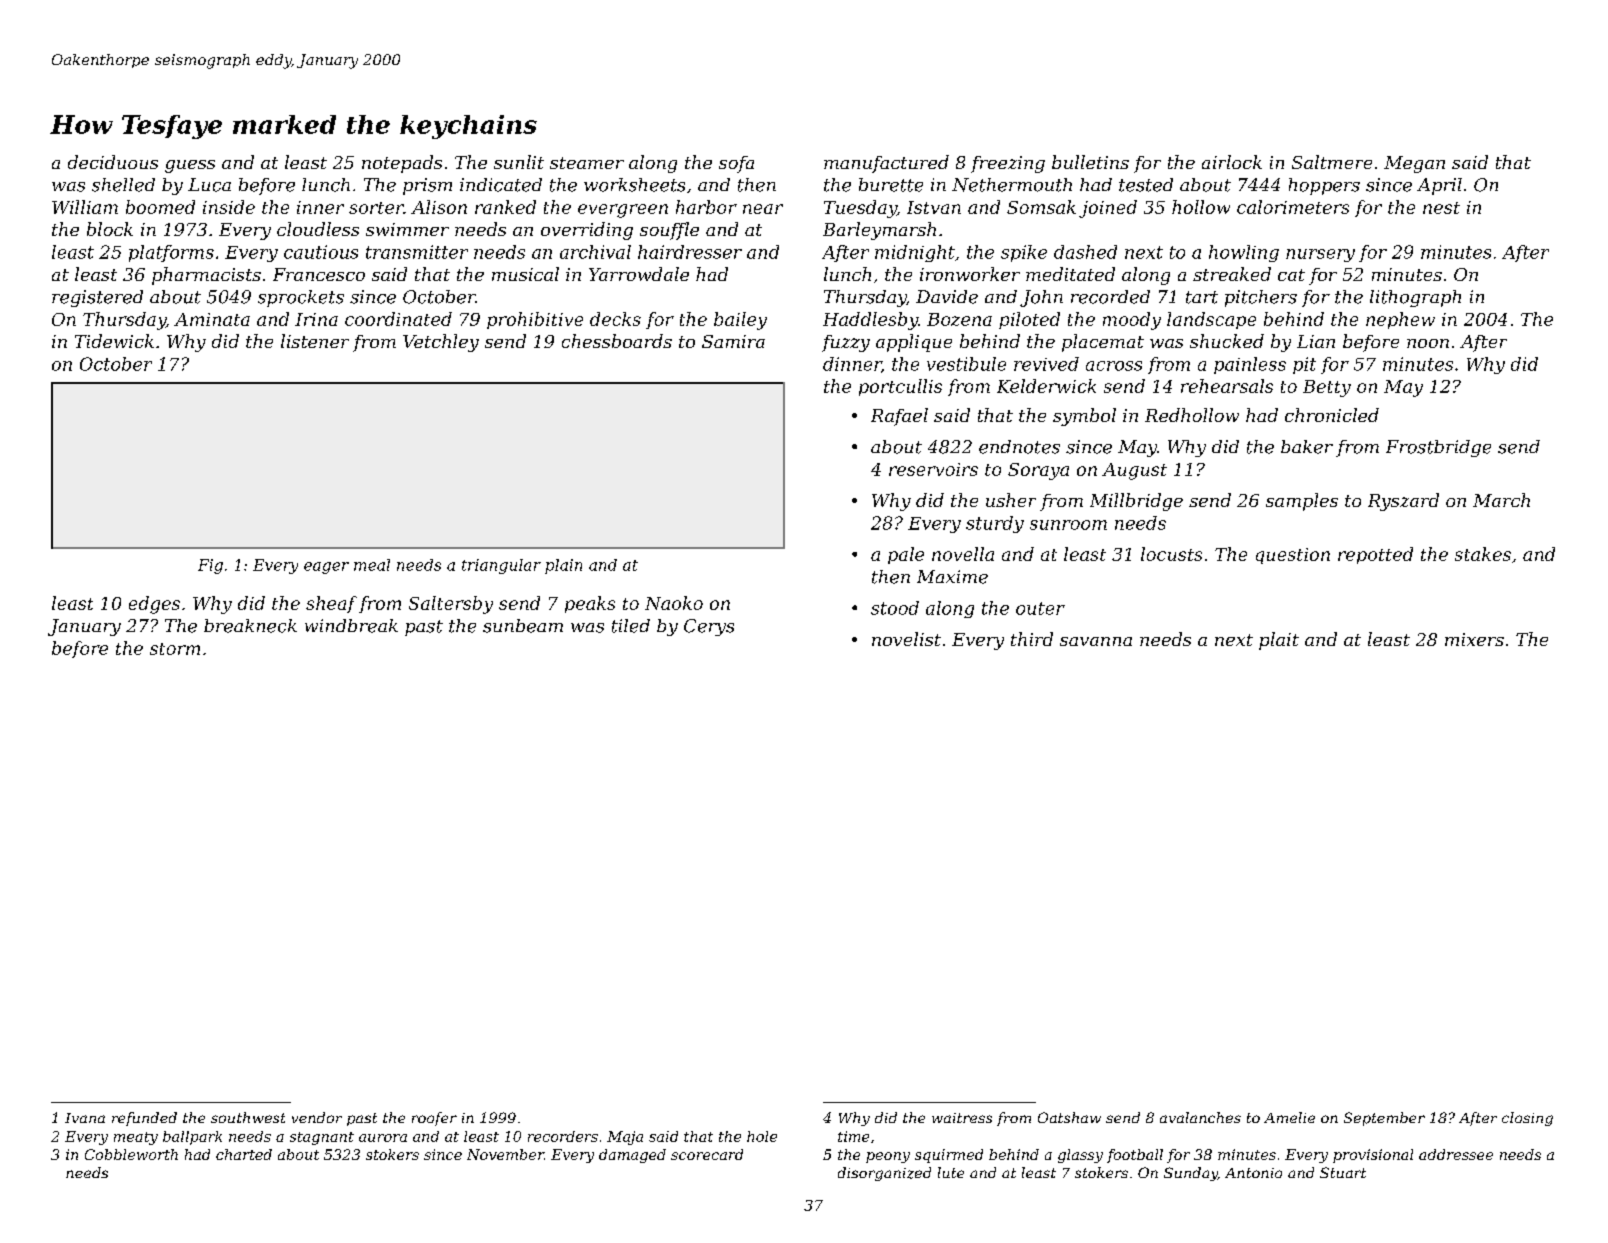 The image size is (1608, 1243). I want to click on disorganized, so click(884, 1174).
